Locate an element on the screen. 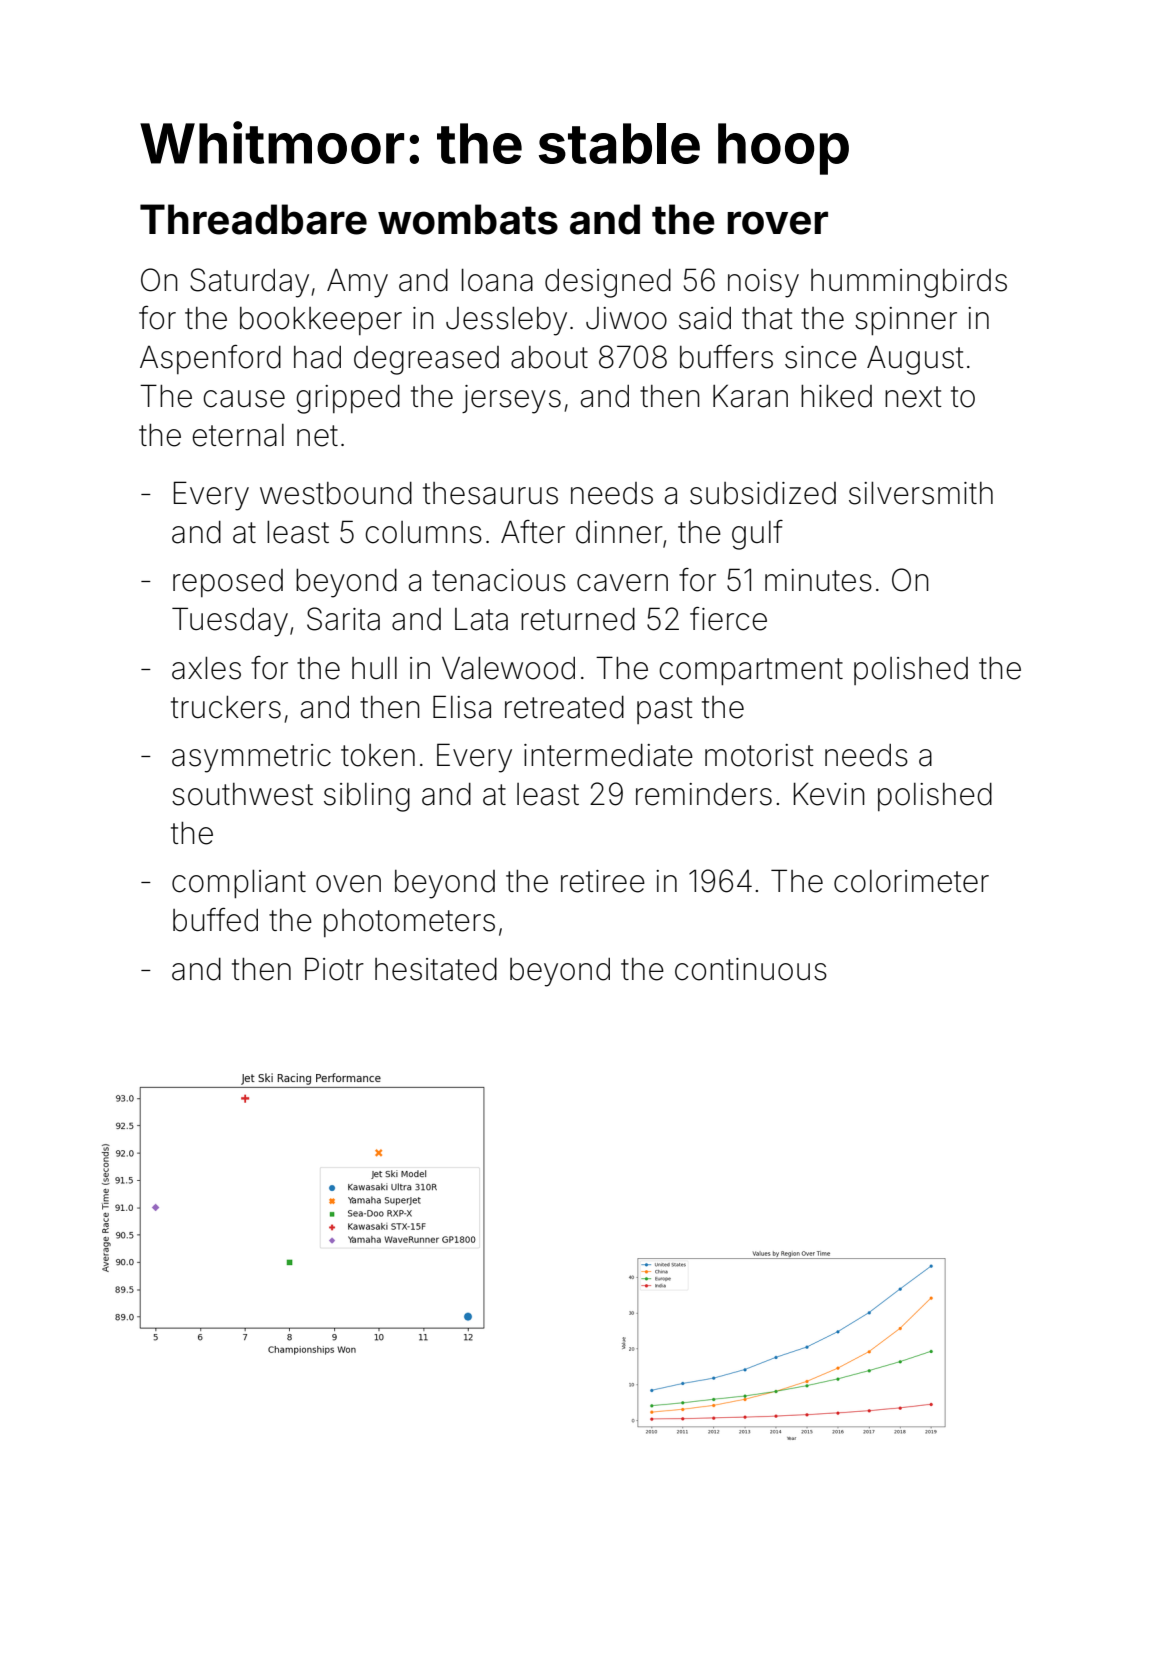 This screenshot has width=1165, height=1654. reposed is located at coordinates (228, 583).
